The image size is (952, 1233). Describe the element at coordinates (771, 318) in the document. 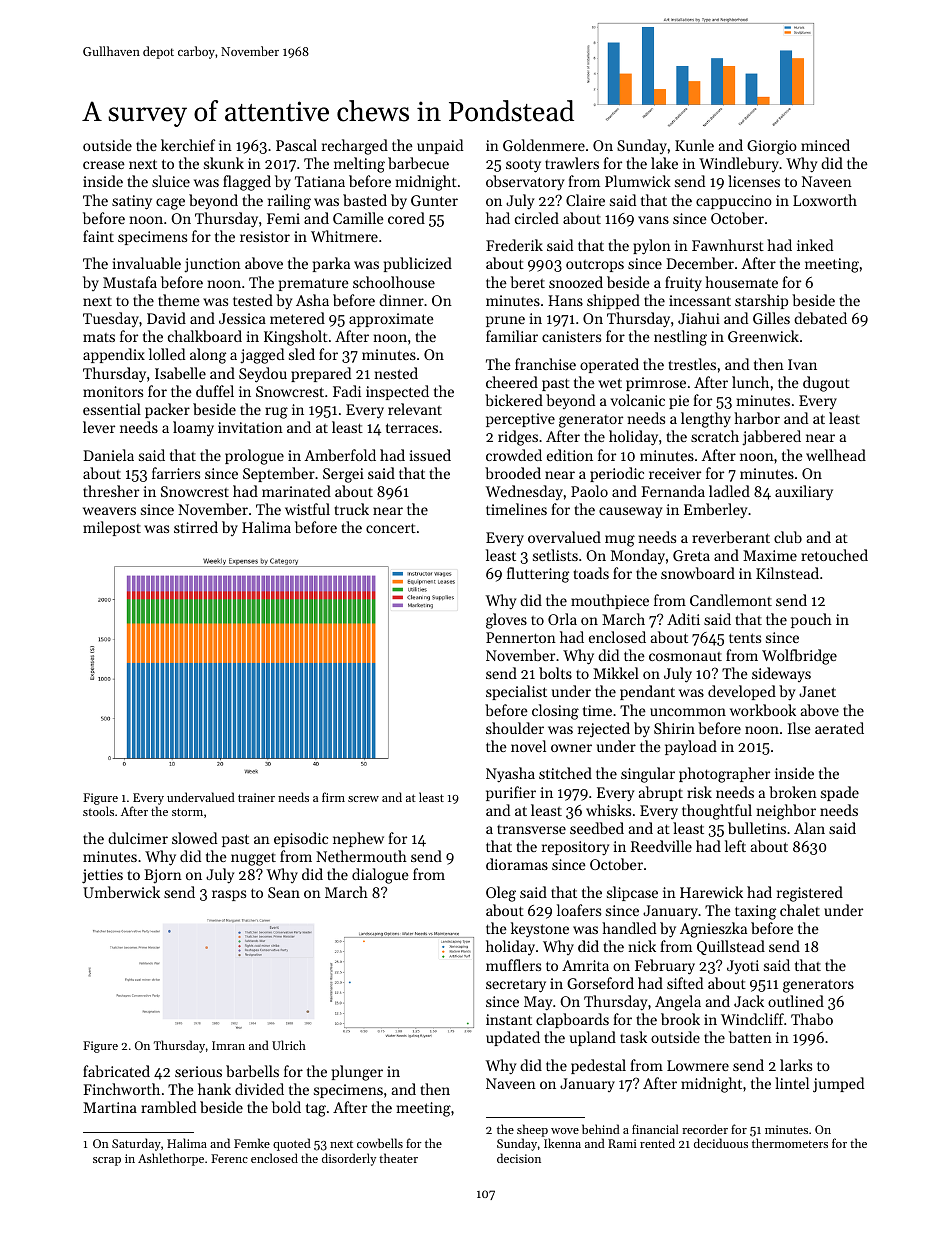

I see `Gilles` at that location.
